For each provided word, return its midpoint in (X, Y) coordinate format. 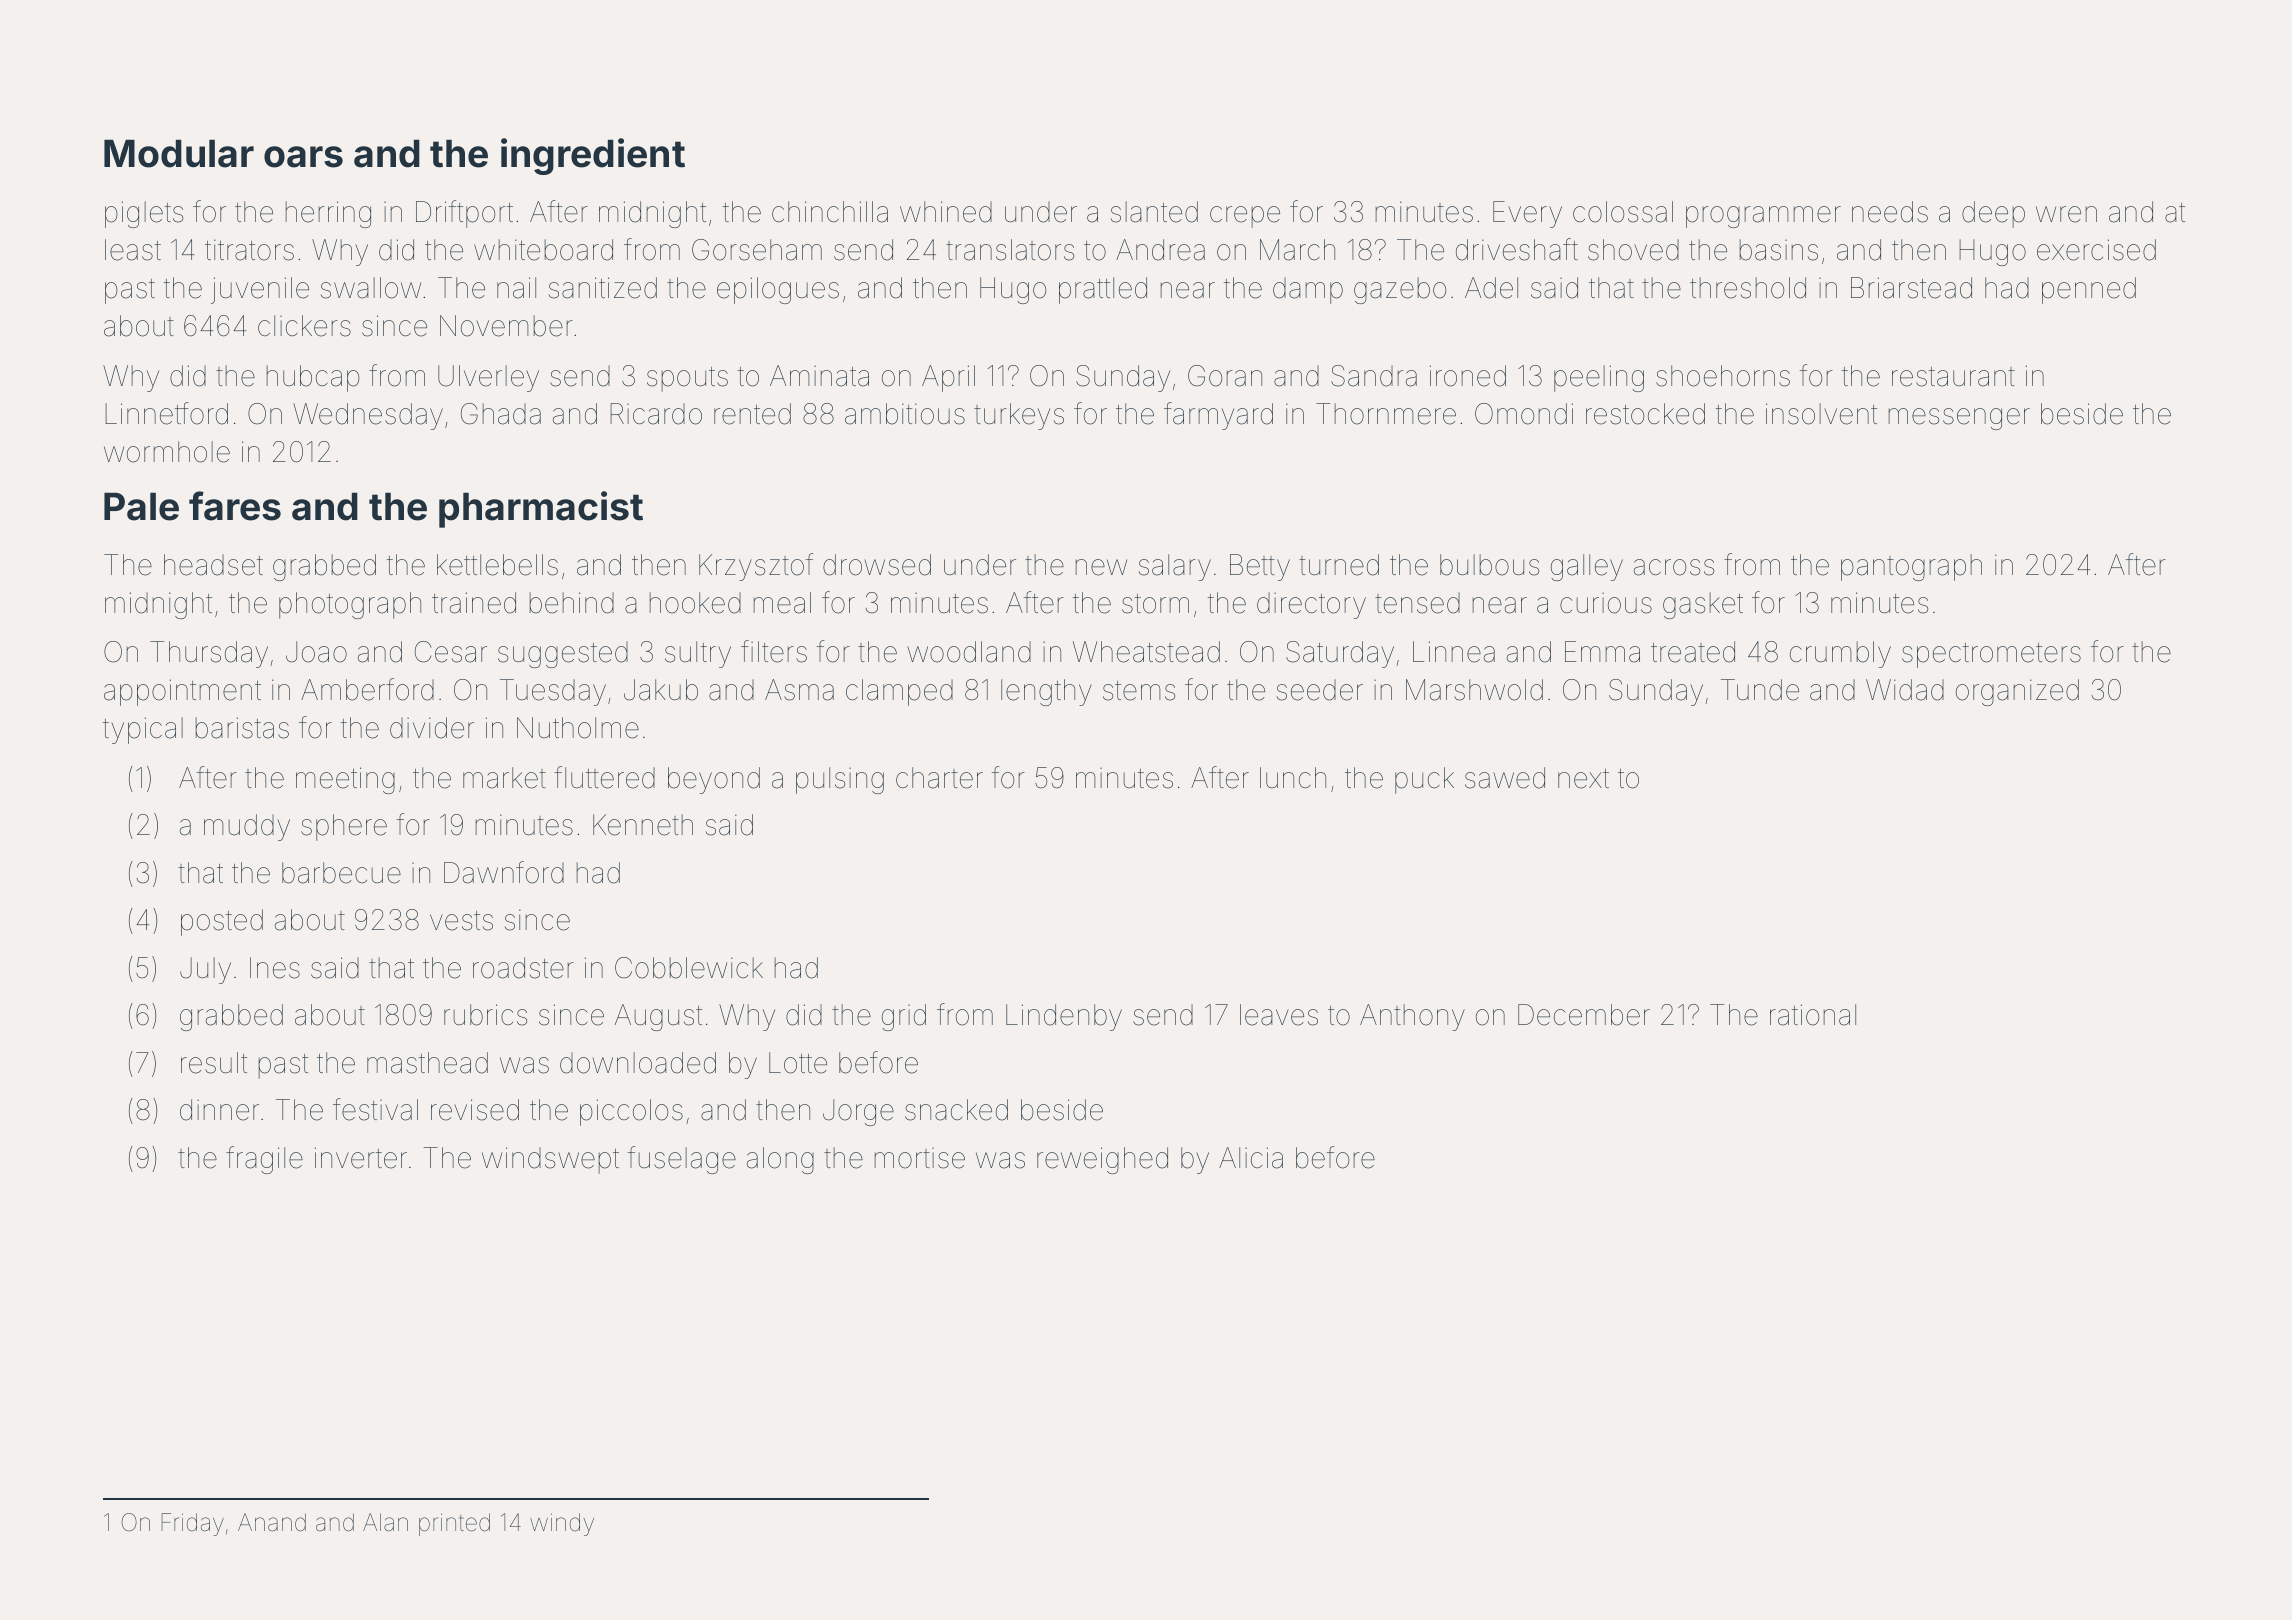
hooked (695, 603)
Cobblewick (689, 968)
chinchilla (830, 212)
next (1583, 779)
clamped (899, 692)
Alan (385, 1522)
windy (562, 1524)
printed (454, 1524)
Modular (179, 153)
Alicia (1251, 1158)
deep (1993, 214)
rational (1813, 1015)
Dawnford (504, 872)
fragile (264, 1160)
